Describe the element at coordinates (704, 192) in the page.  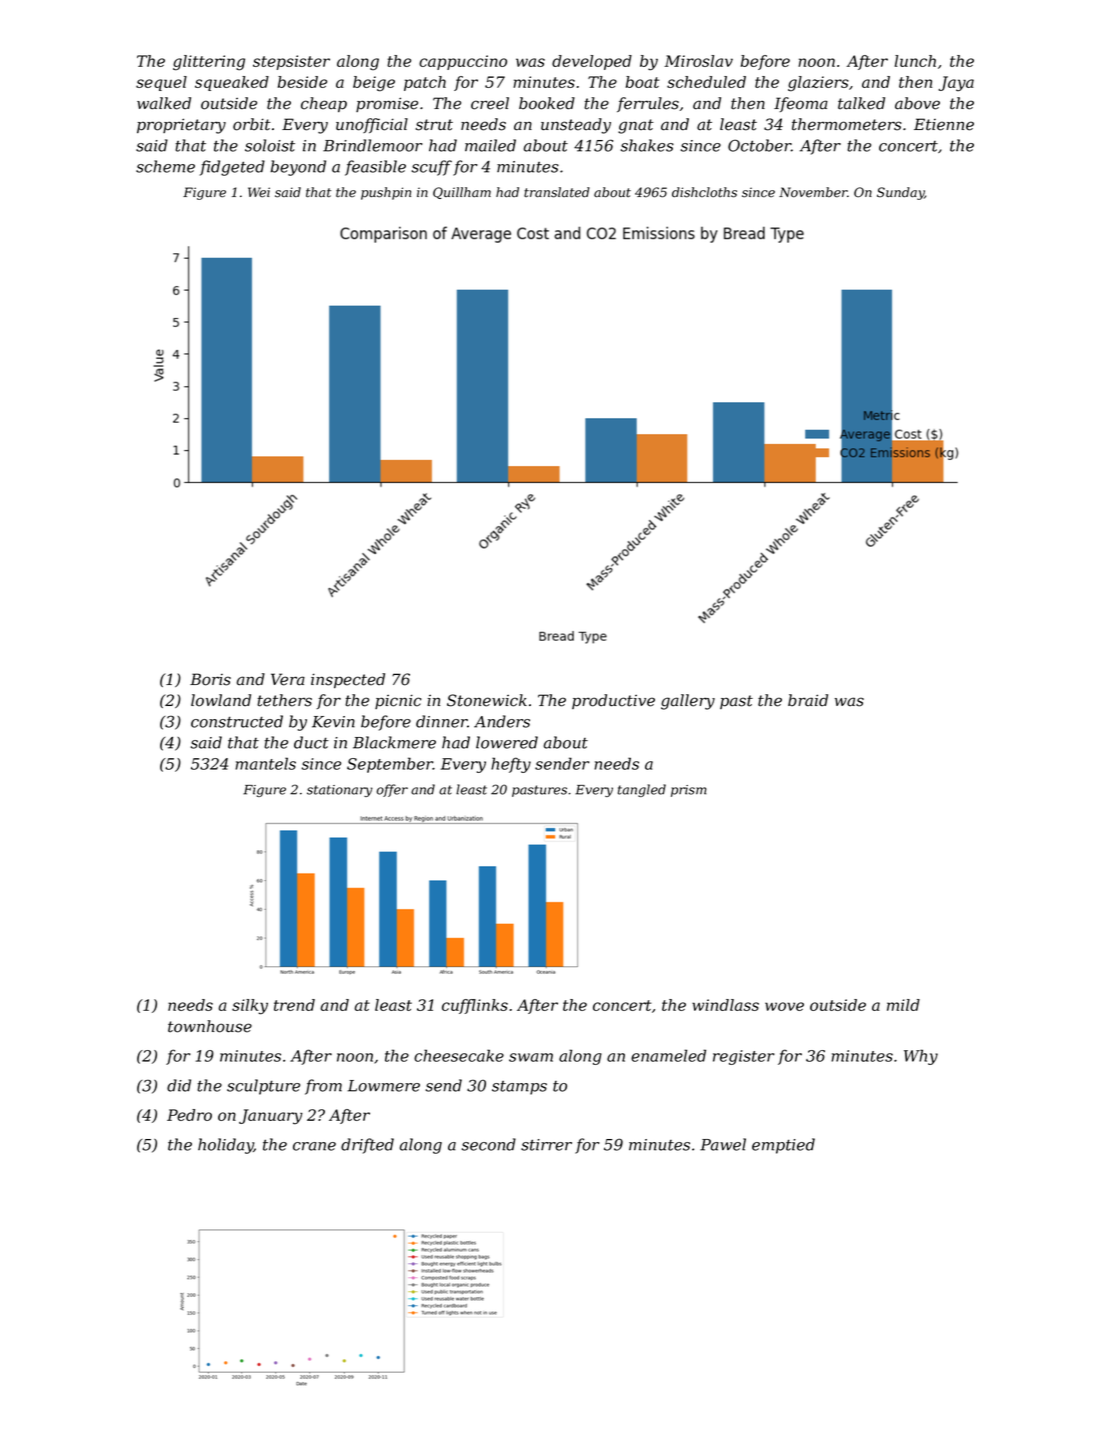
I see `dishcloths` at that location.
